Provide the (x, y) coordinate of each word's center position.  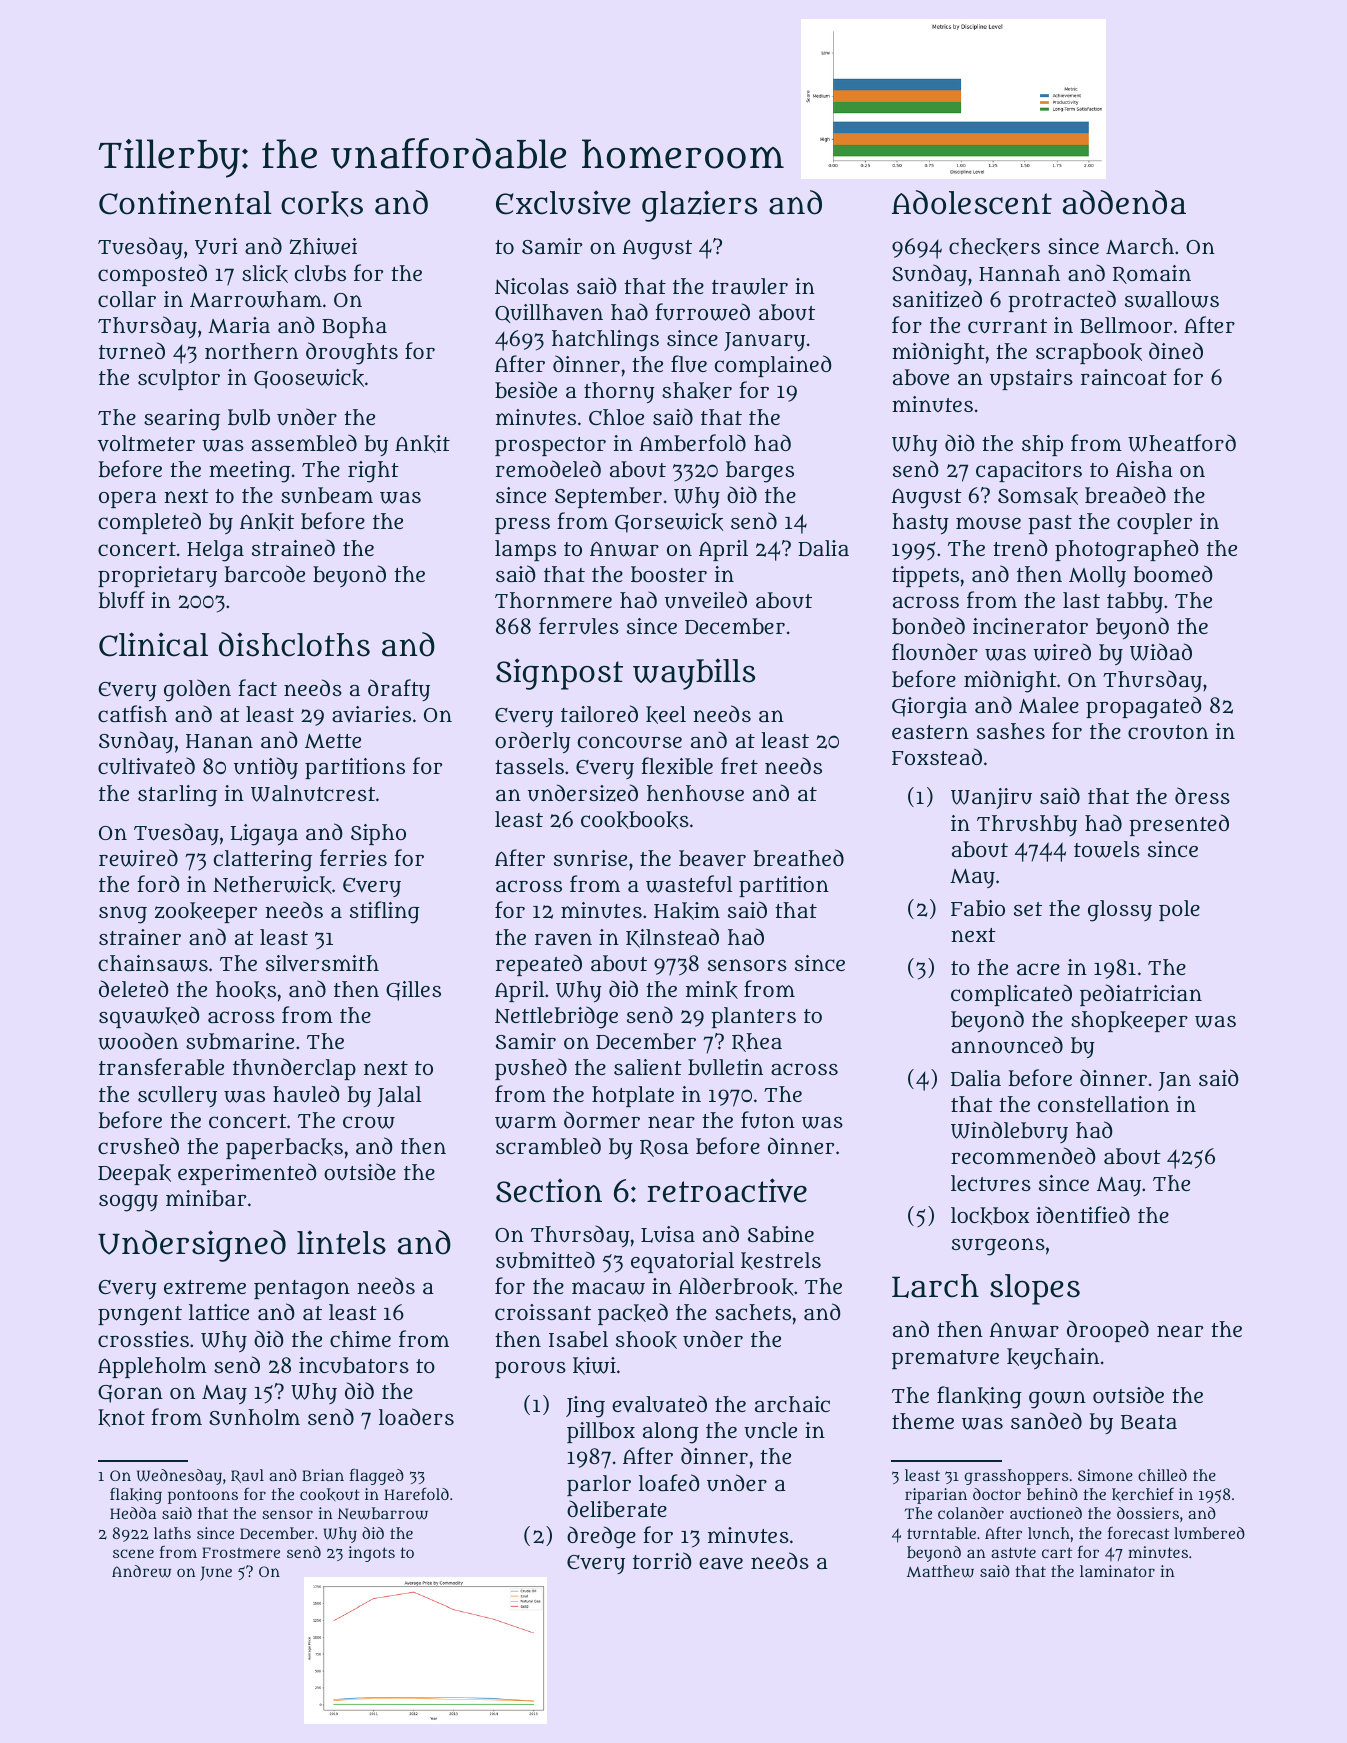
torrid (662, 1560)
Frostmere (241, 1552)
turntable (941, 1533)
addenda (1124, 202)
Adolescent (972, 202)
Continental (185, 202)
